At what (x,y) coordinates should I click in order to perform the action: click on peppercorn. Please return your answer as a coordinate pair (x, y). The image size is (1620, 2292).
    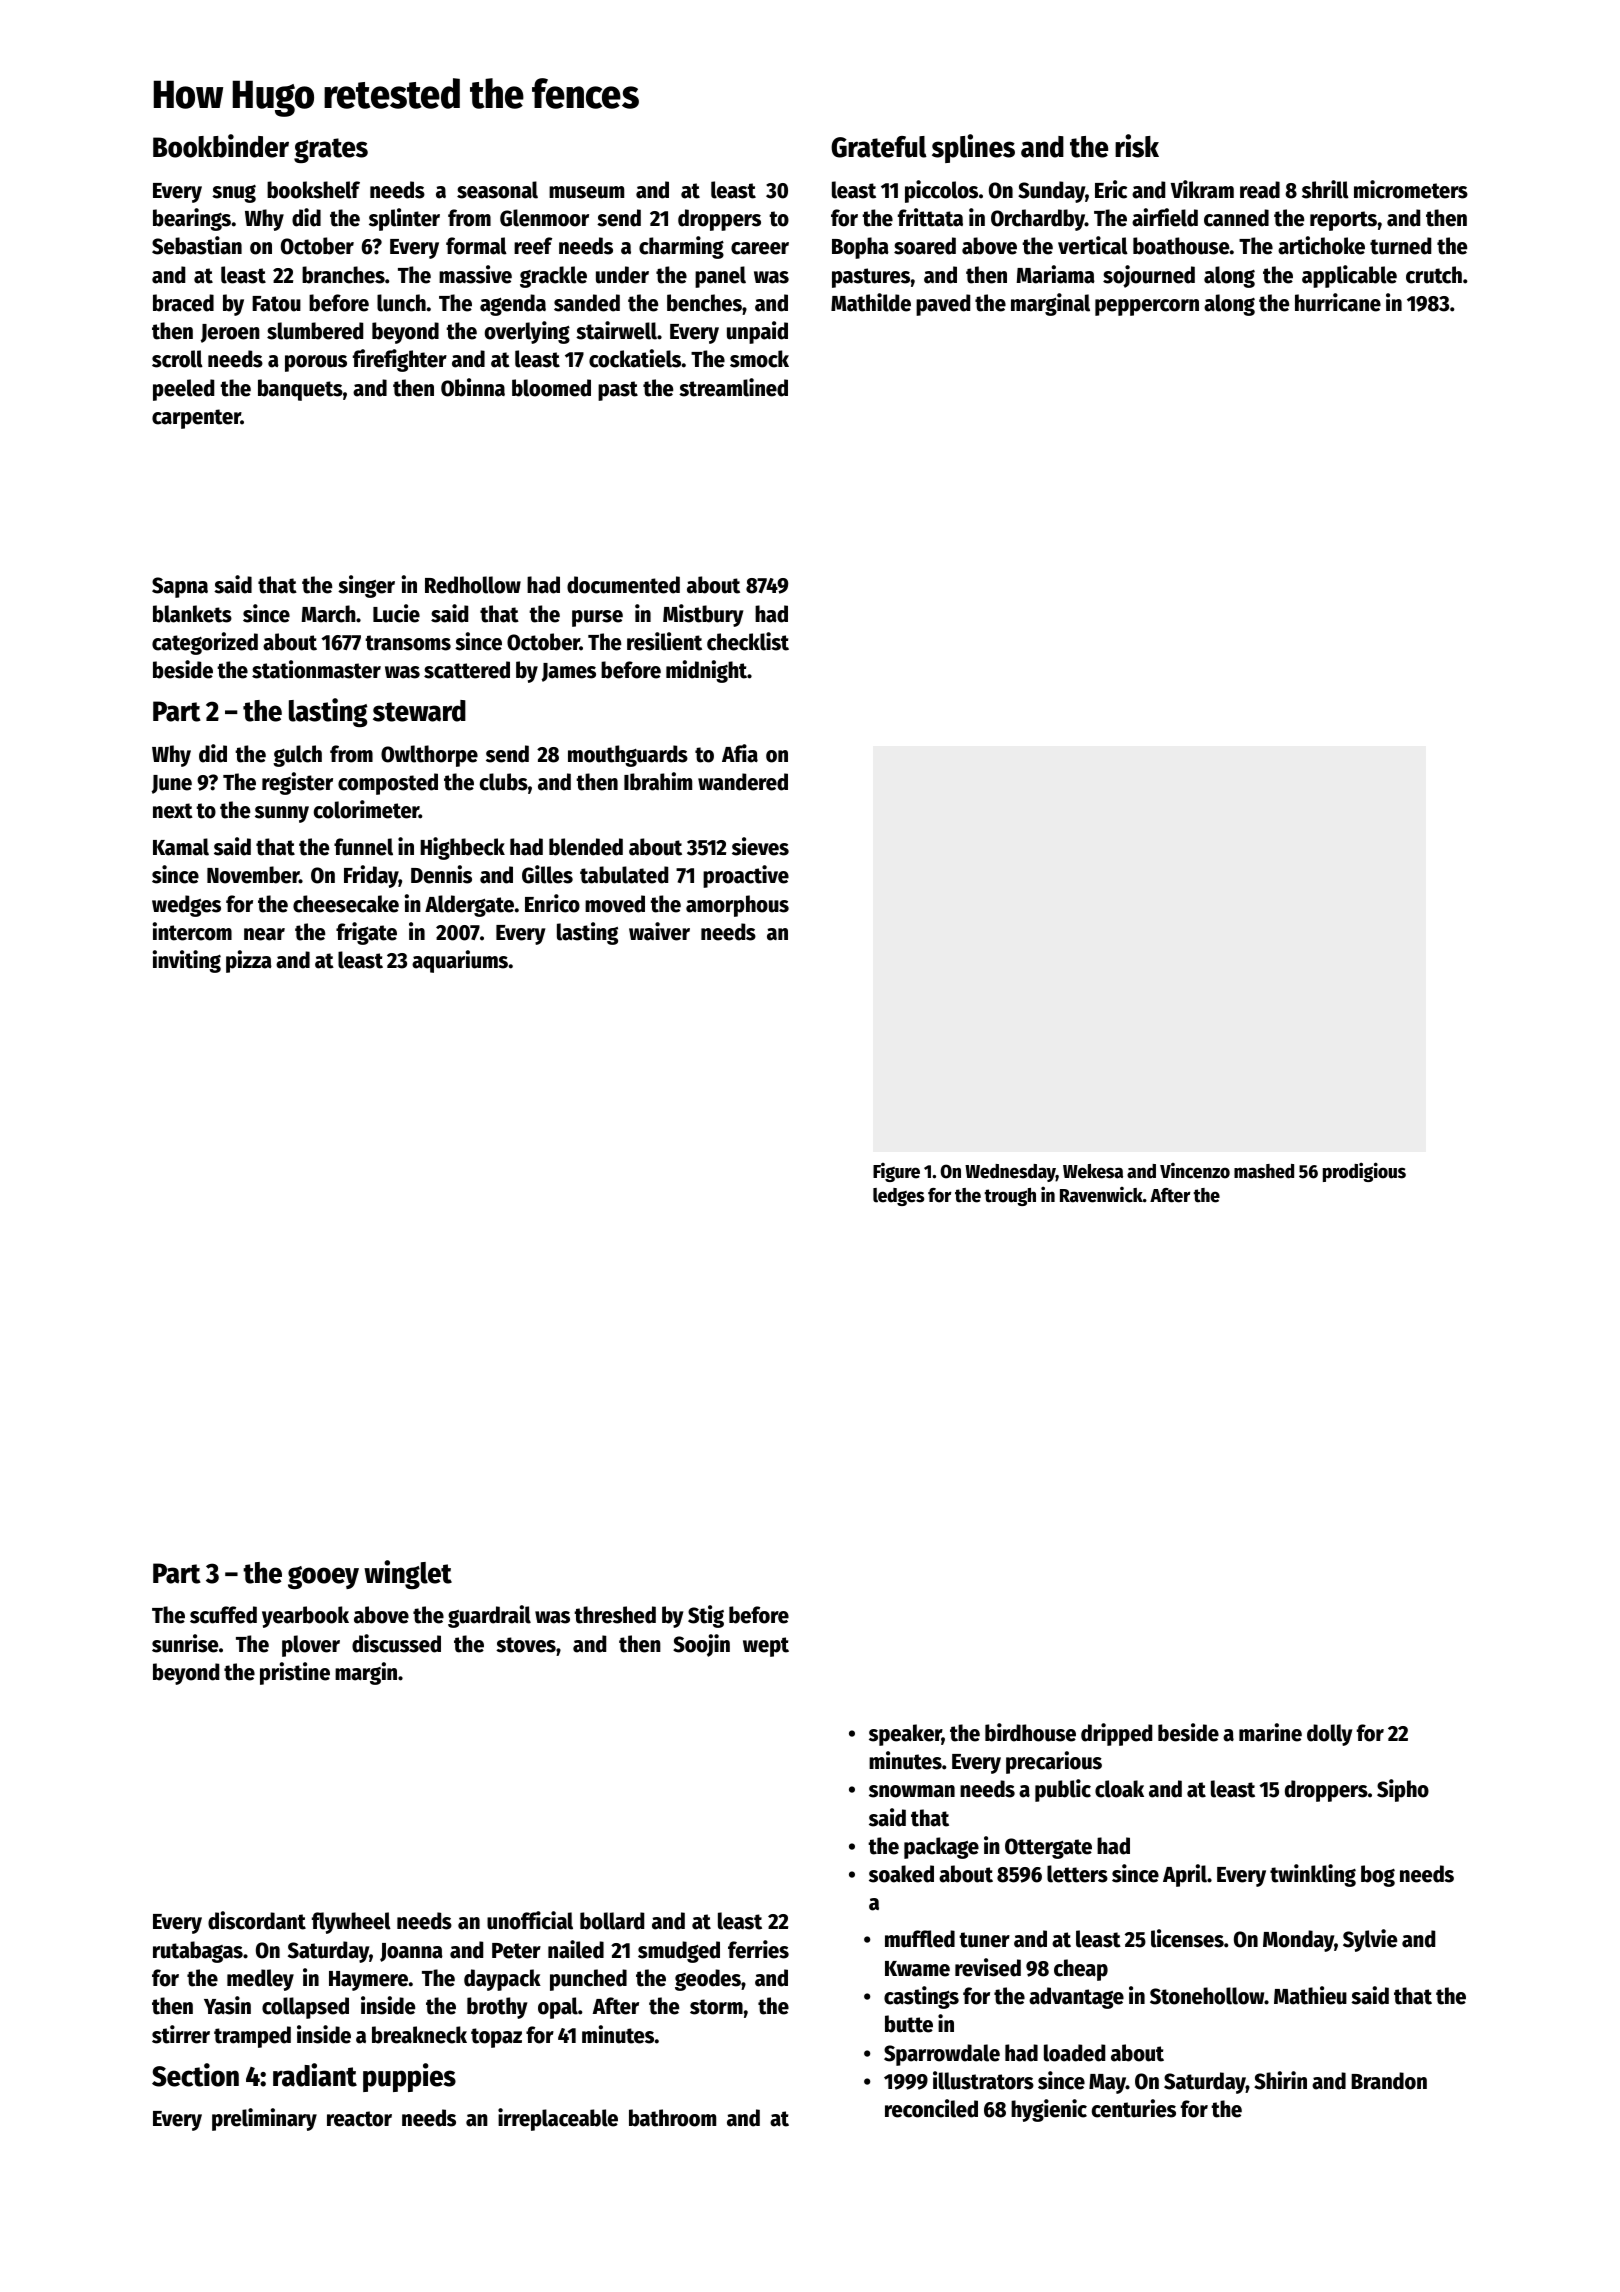
    Looking at the image, I should click on (1147, 307).
